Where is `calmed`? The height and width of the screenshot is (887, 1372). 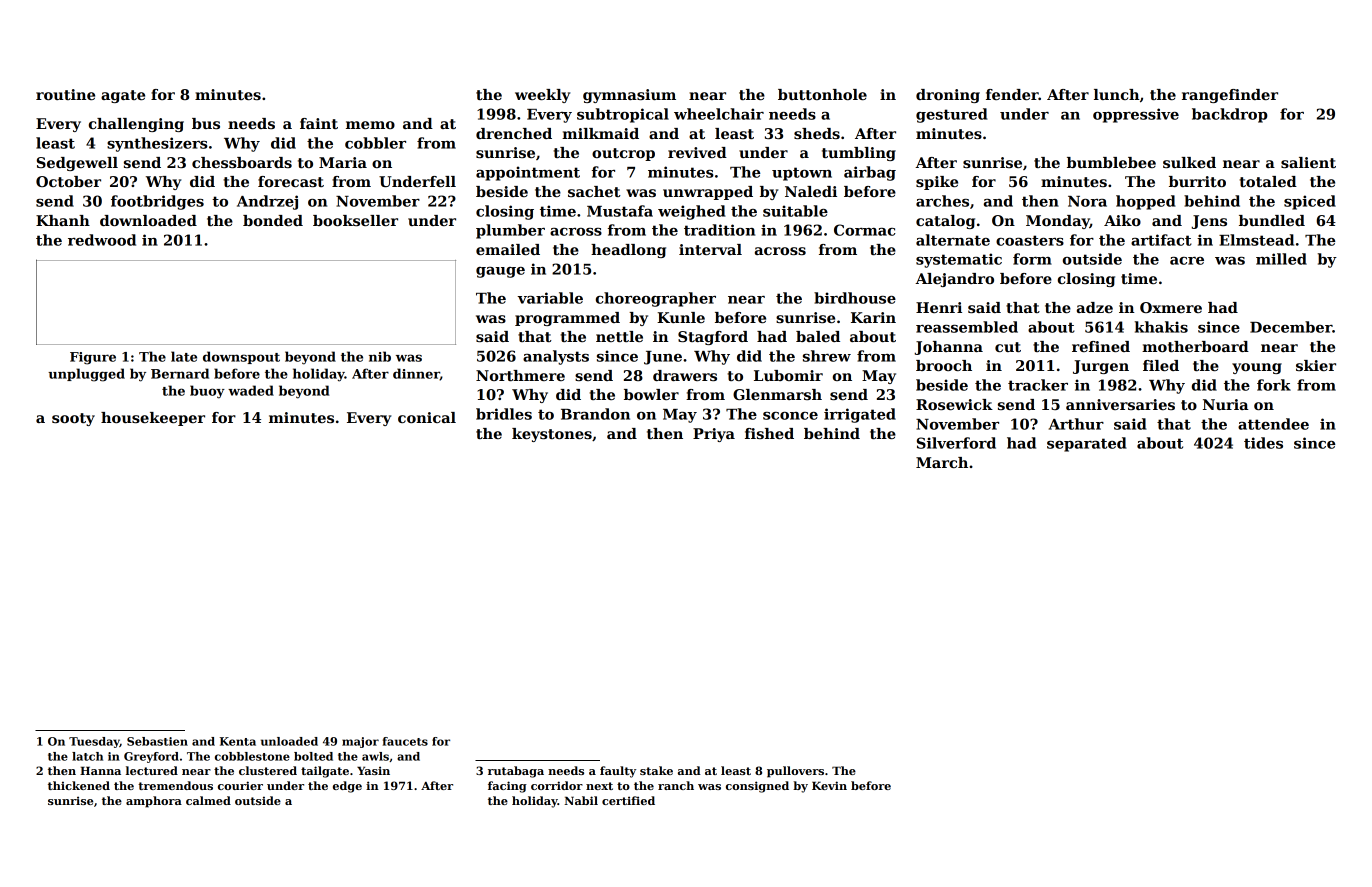 calmed is located at coordinates (208, 800).
